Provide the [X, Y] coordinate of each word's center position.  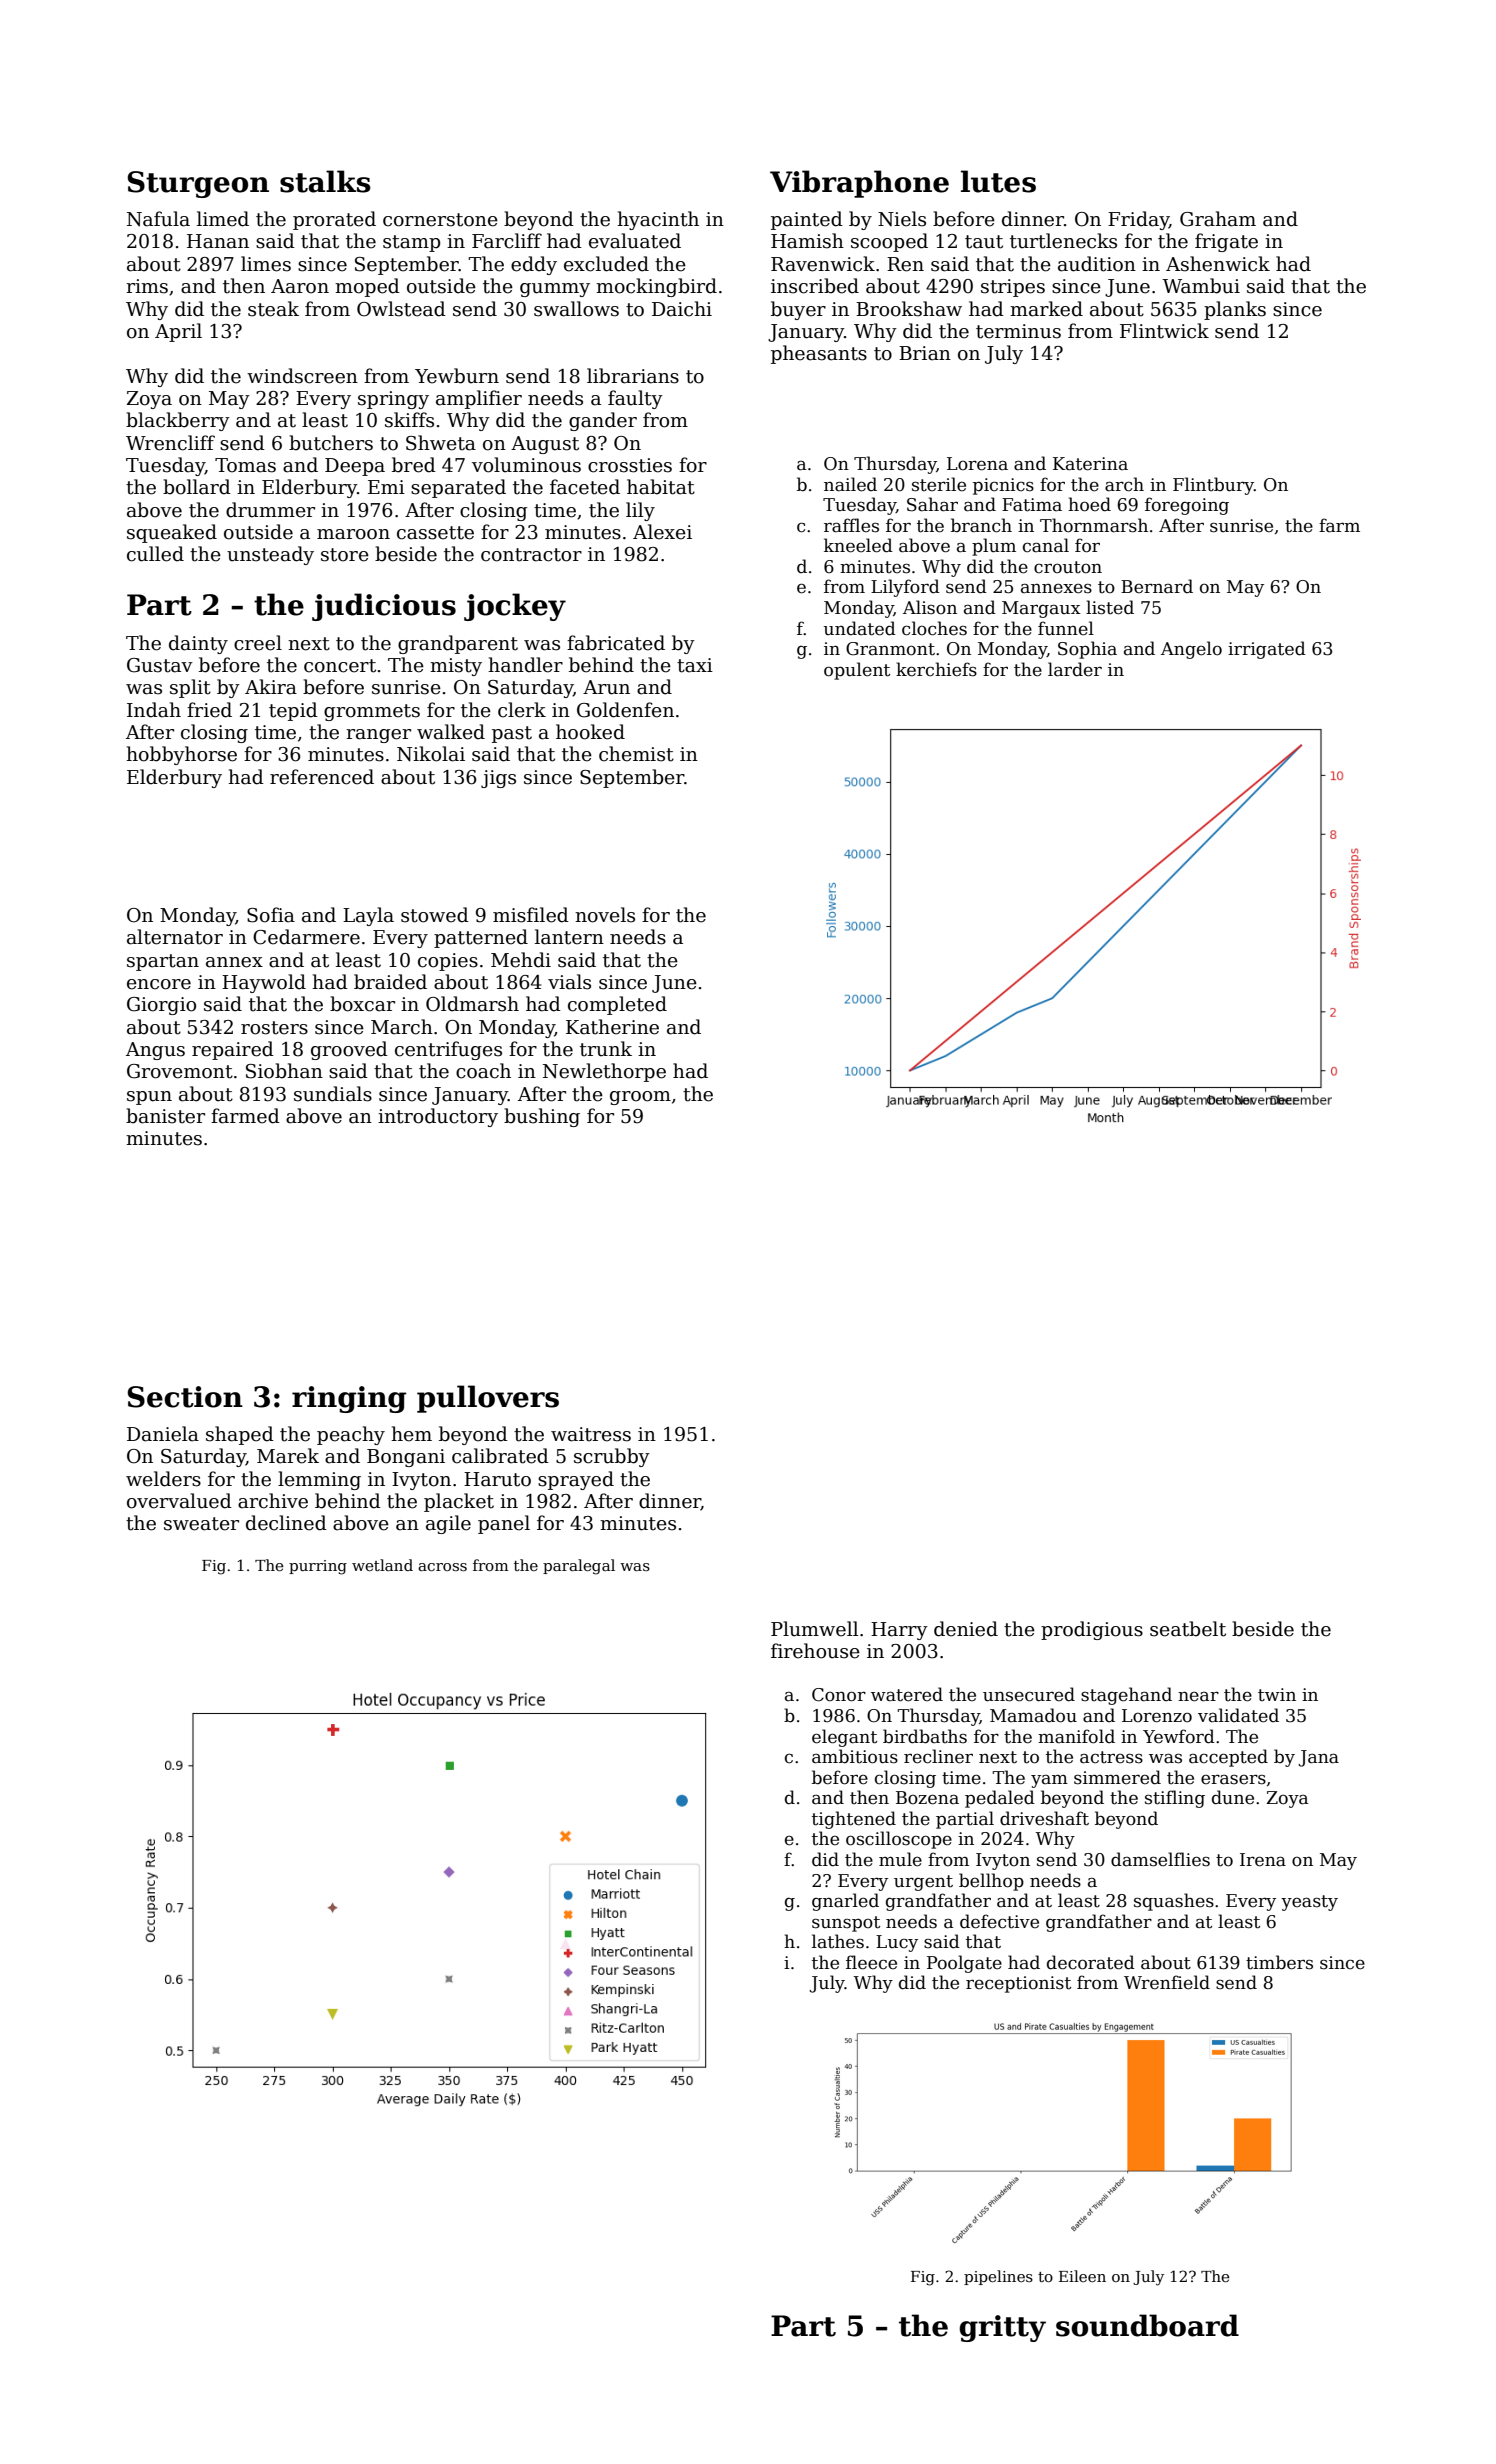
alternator [175, 937]
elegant [844, 1738]
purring [318, 1567]
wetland [382, 1565]
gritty [1002, 2328]
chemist [636, 754]
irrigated [1267, 650]
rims [147, 286]
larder [1075, 669]
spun [149, 1098]
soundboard [1147, 2325]
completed [617, 1005]
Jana [1319, 1758]
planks [1235, 310]
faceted [585, 487]
